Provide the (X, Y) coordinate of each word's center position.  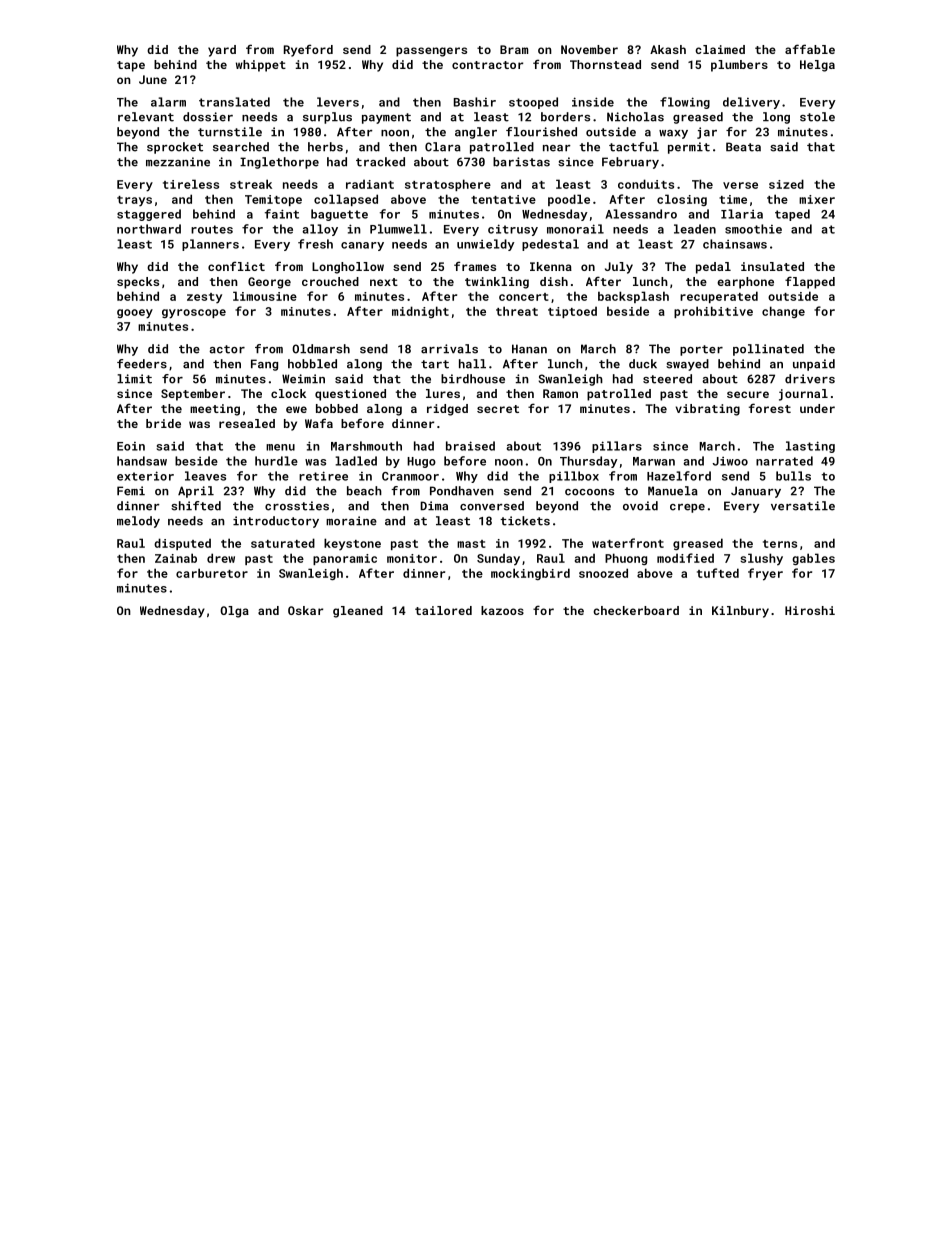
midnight (420, 312)
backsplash (633, 297)
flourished (541, 132)
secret (498, 409)
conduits (646, 184)
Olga (234, 612)
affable (810, 49)
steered (667, 379)
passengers (431, 52)
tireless (191, 184)
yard (222, 51)
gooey (135, 314)
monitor (412, 558)
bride (163, 423)
